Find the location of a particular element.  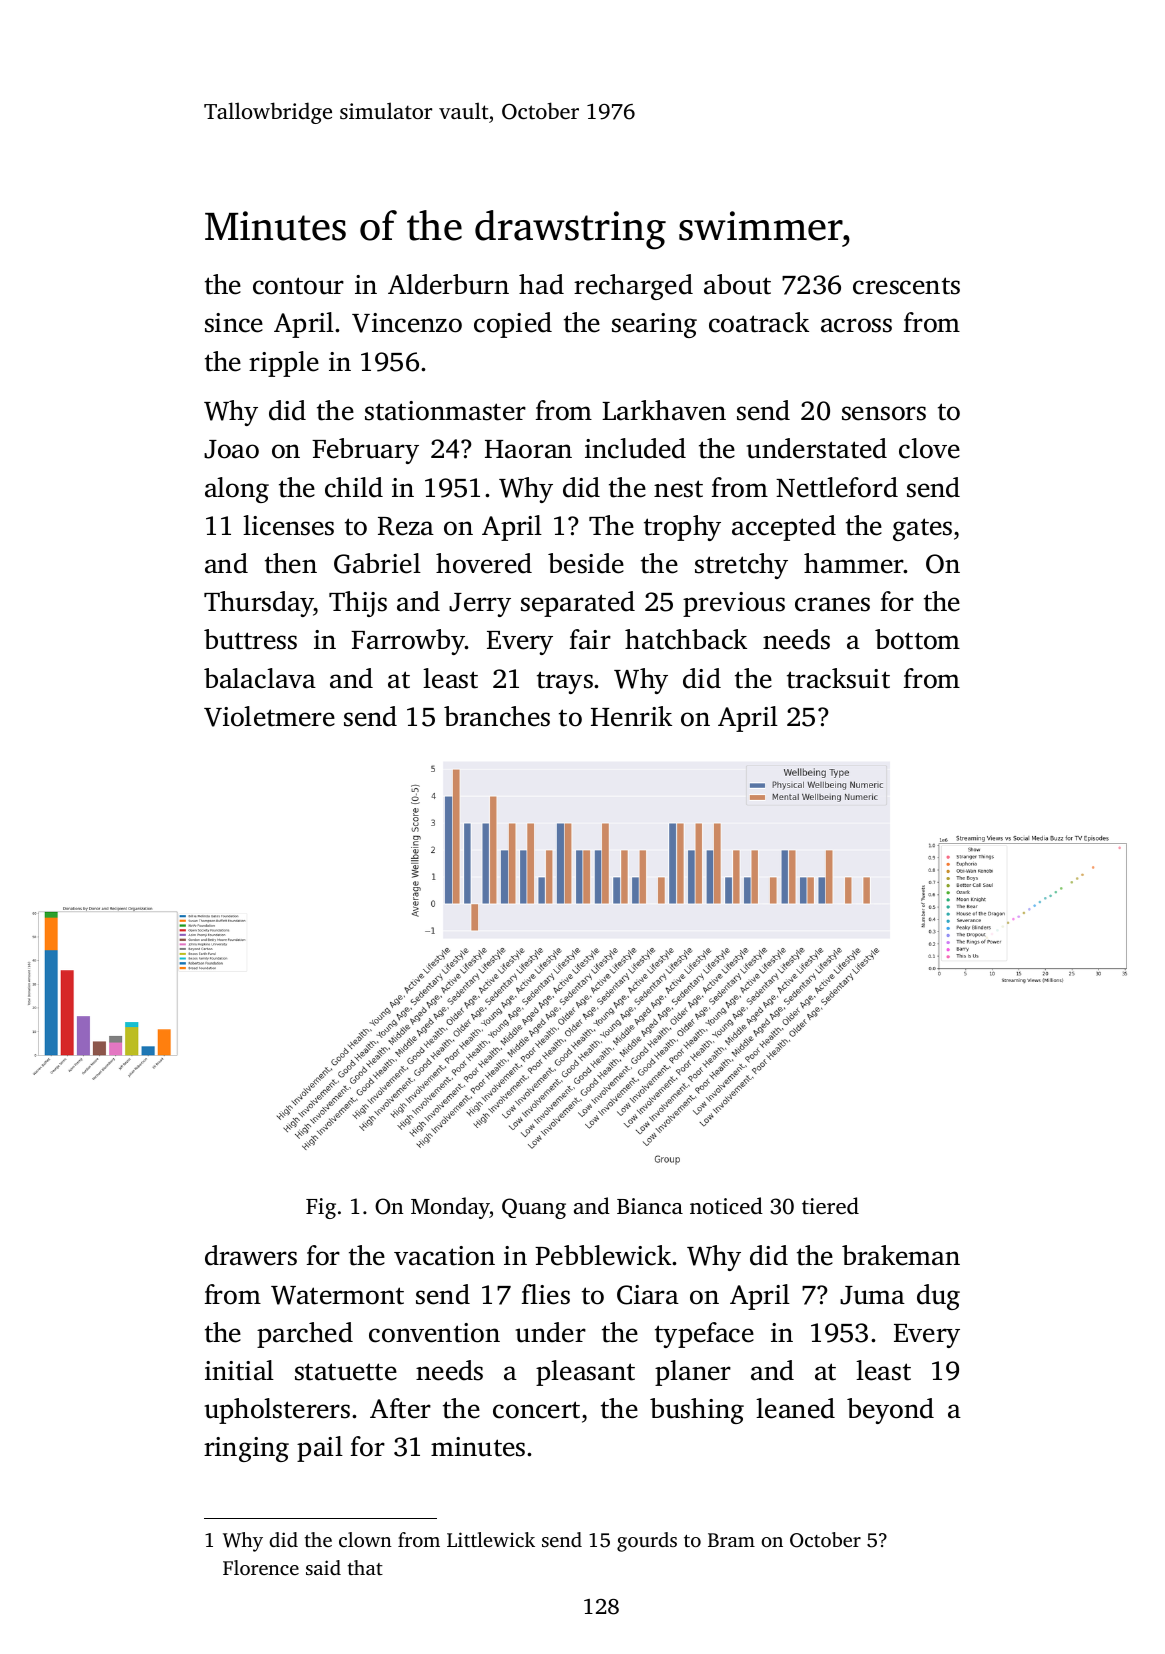

about is located at coordinates (737, 284).
